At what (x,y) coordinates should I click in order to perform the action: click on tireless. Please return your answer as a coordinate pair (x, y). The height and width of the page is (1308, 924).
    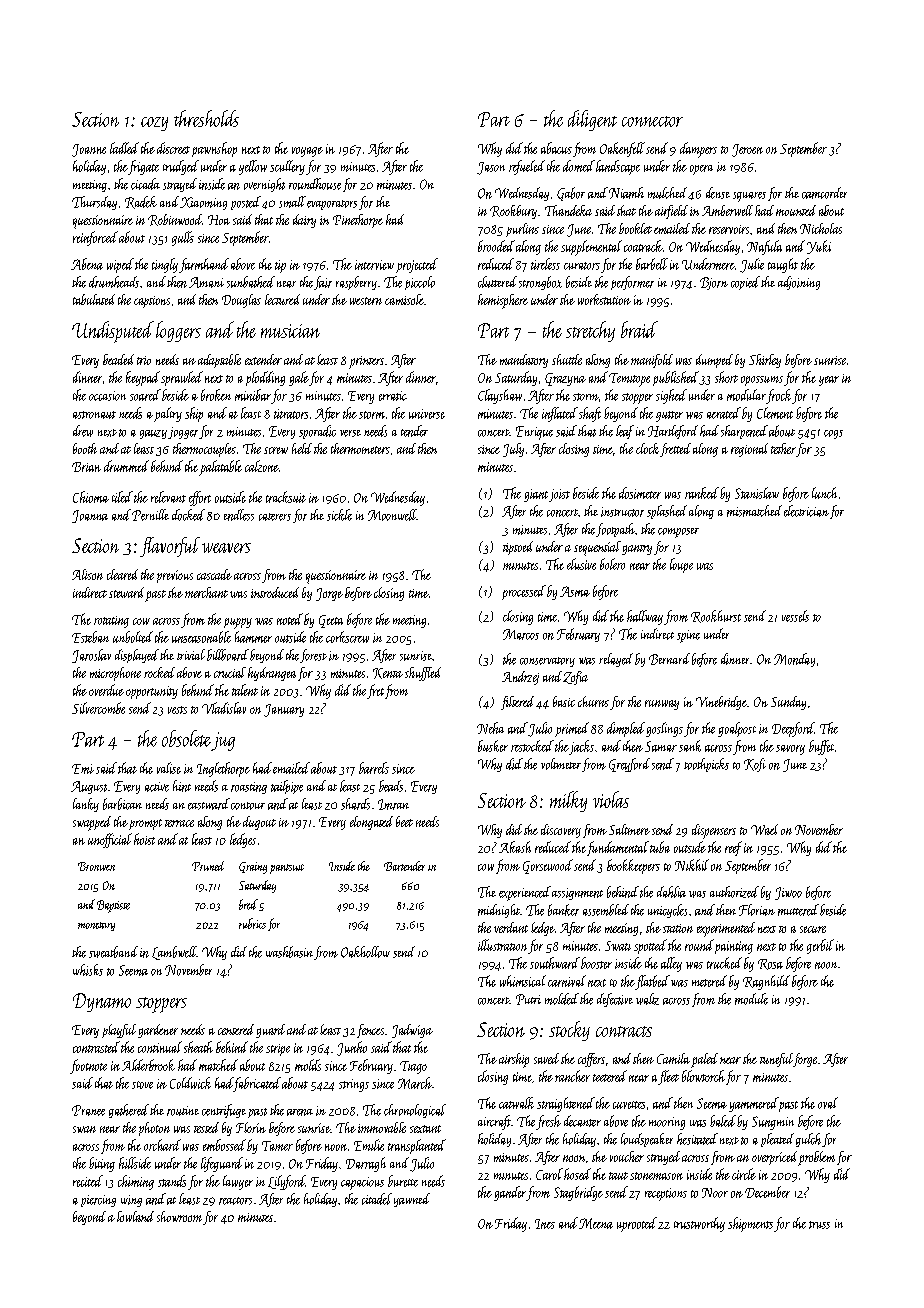
    Looking at the image, I should click on (545, 264).
